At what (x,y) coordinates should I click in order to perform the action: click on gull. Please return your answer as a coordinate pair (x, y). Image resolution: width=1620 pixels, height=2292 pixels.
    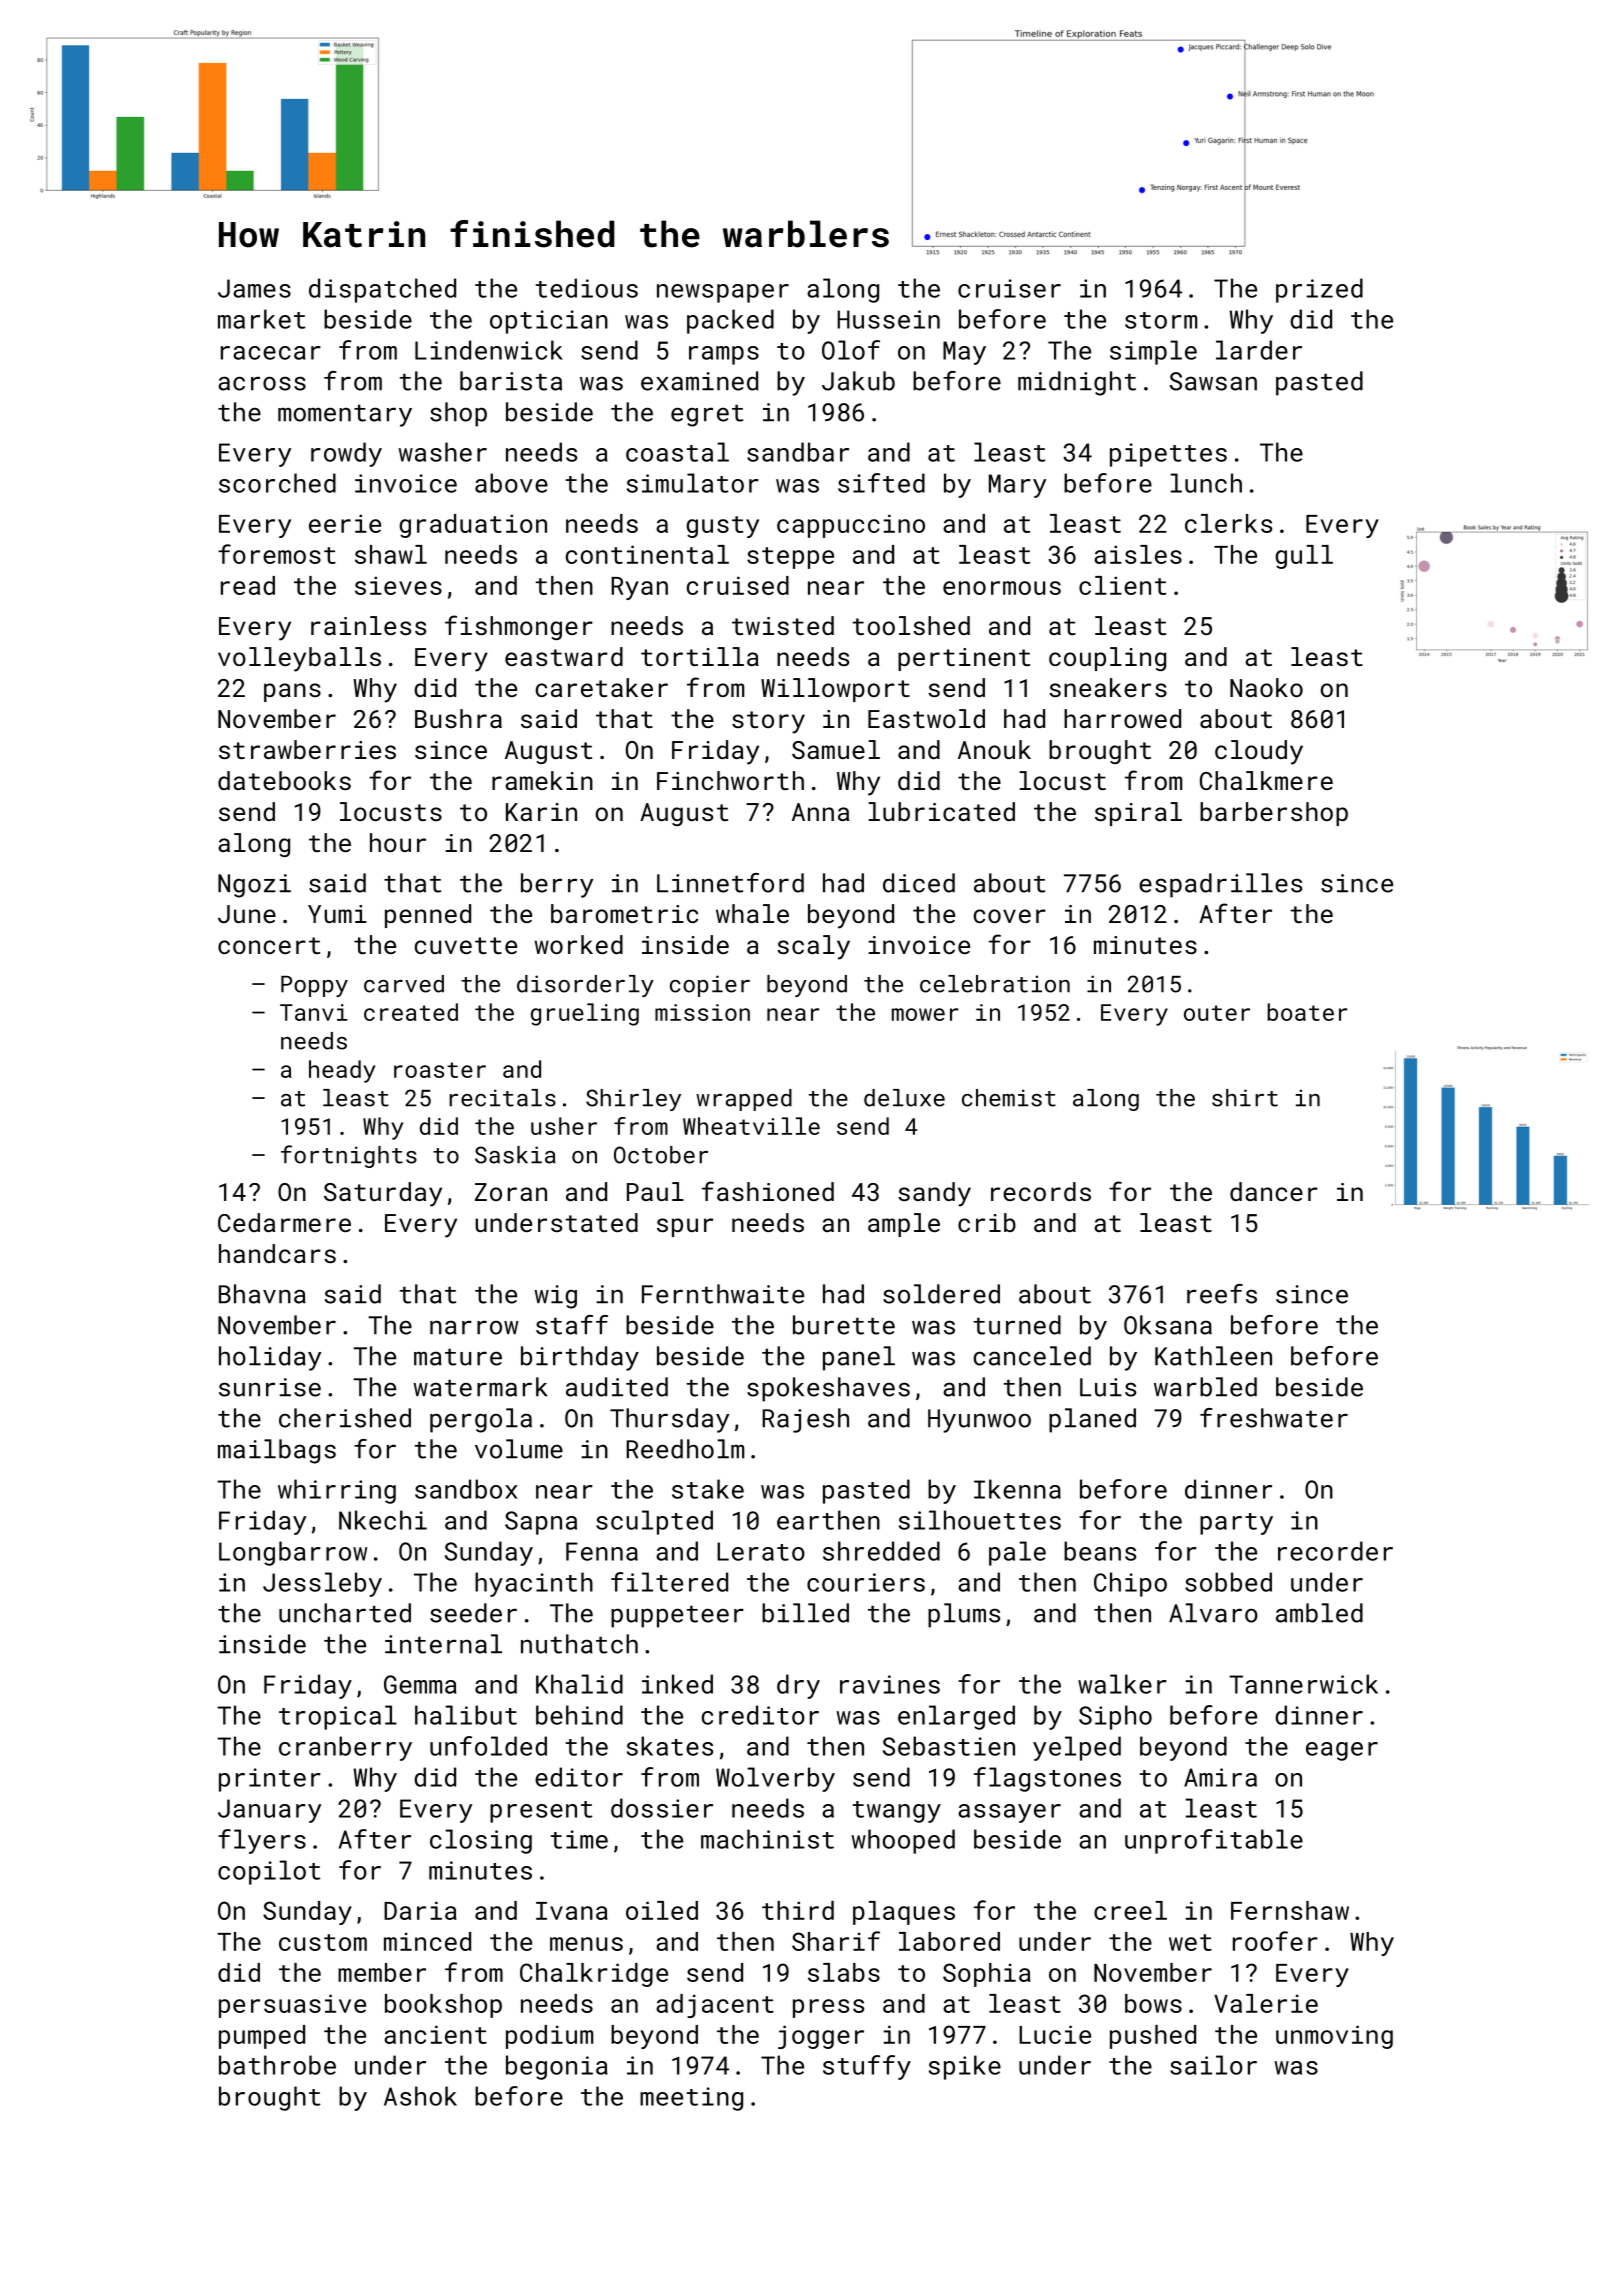
    Looking at the image, I should click on (1304, 557).
